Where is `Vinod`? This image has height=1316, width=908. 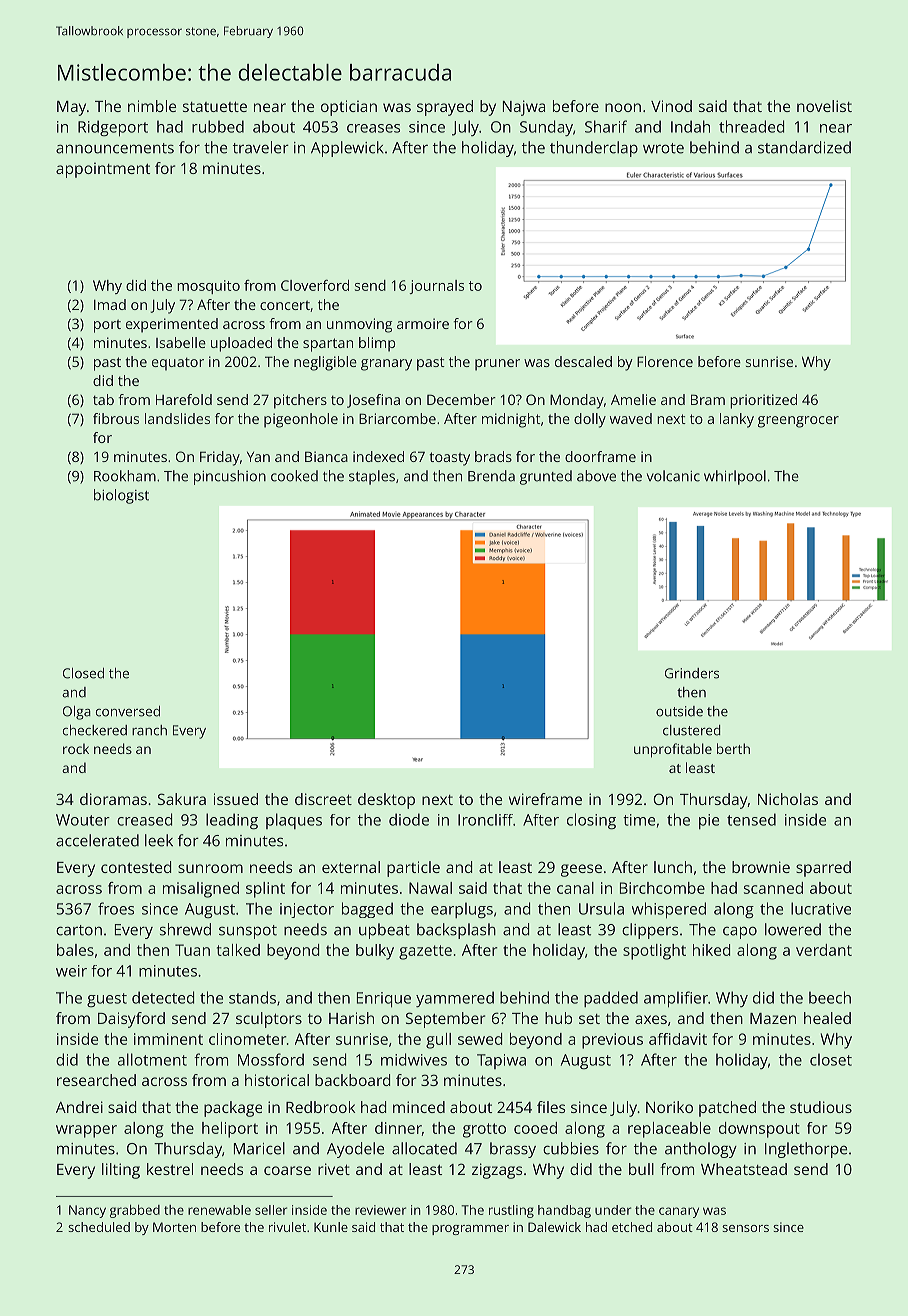
Vinod is located at coordinates (671, 106).
